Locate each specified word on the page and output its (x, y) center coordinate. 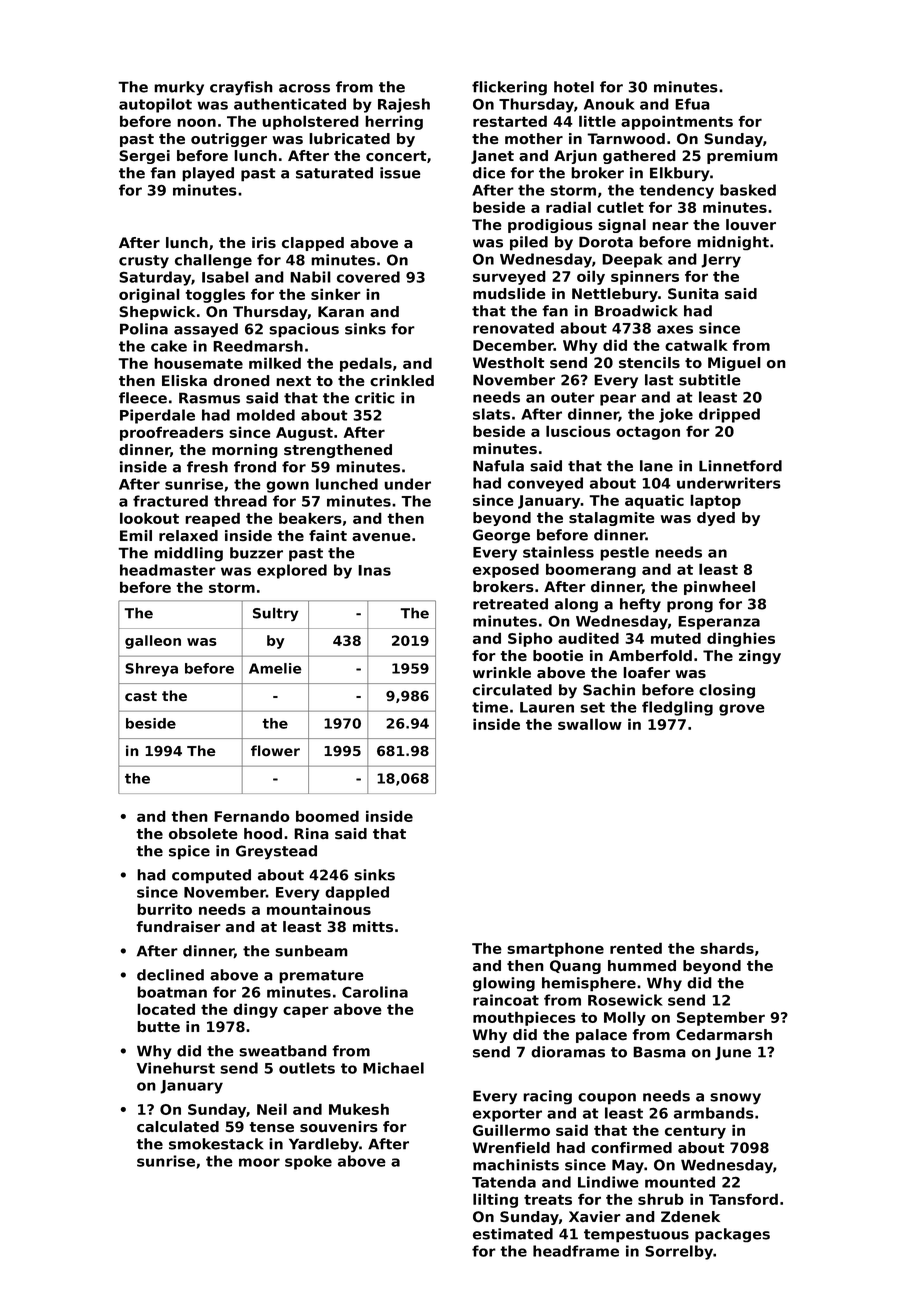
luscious (578, 431)
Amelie (275, 668)
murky (179, 88)
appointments (677, 122)
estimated (513, 1234)
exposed (506, 570)
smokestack (216, 1144)
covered (368, 277)
